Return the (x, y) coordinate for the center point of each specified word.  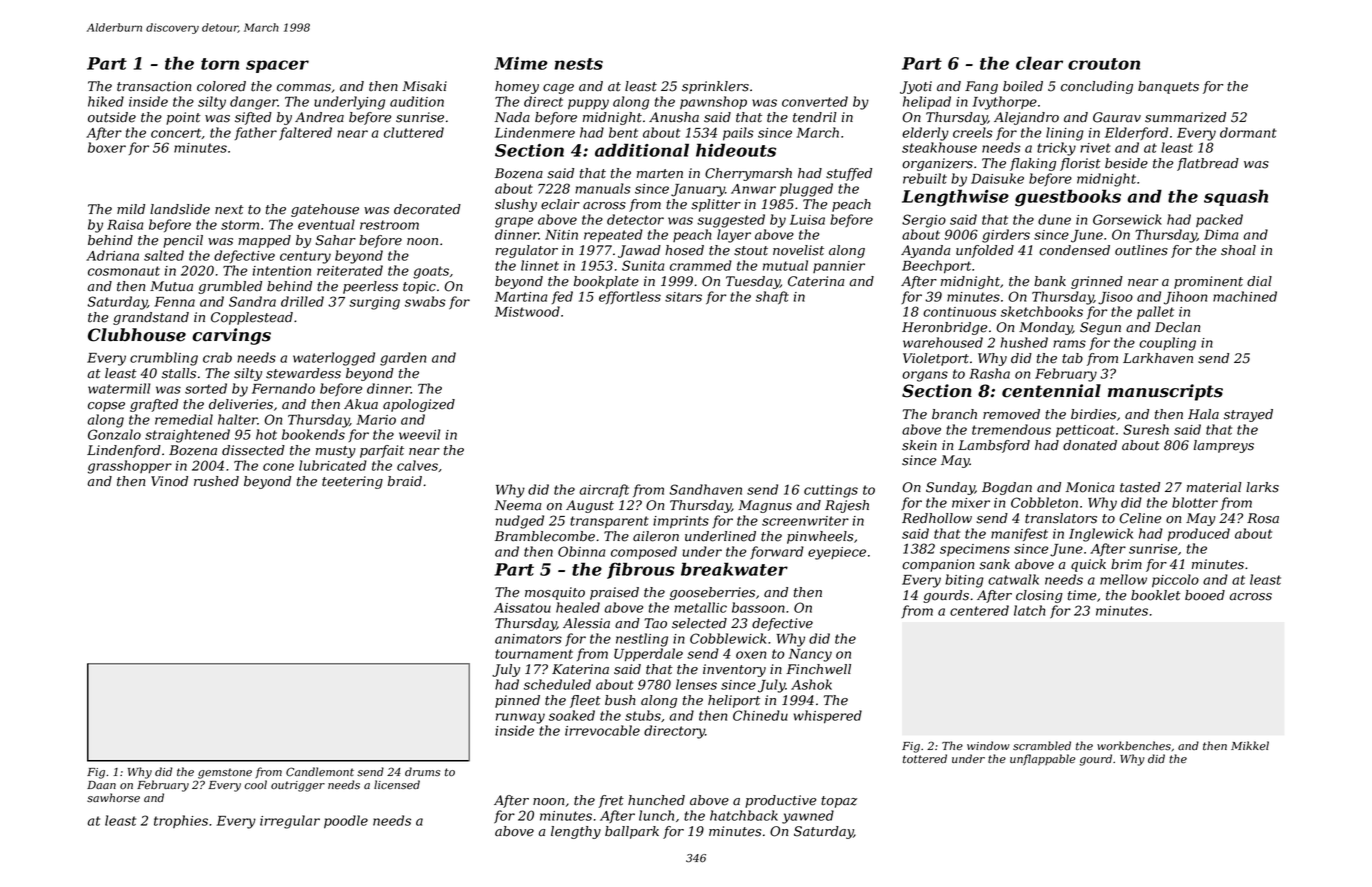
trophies (181, 821)
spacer (277, 66)
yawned (808, 817)
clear (1039, 63)
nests (578, 64)
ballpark (632, 832)
